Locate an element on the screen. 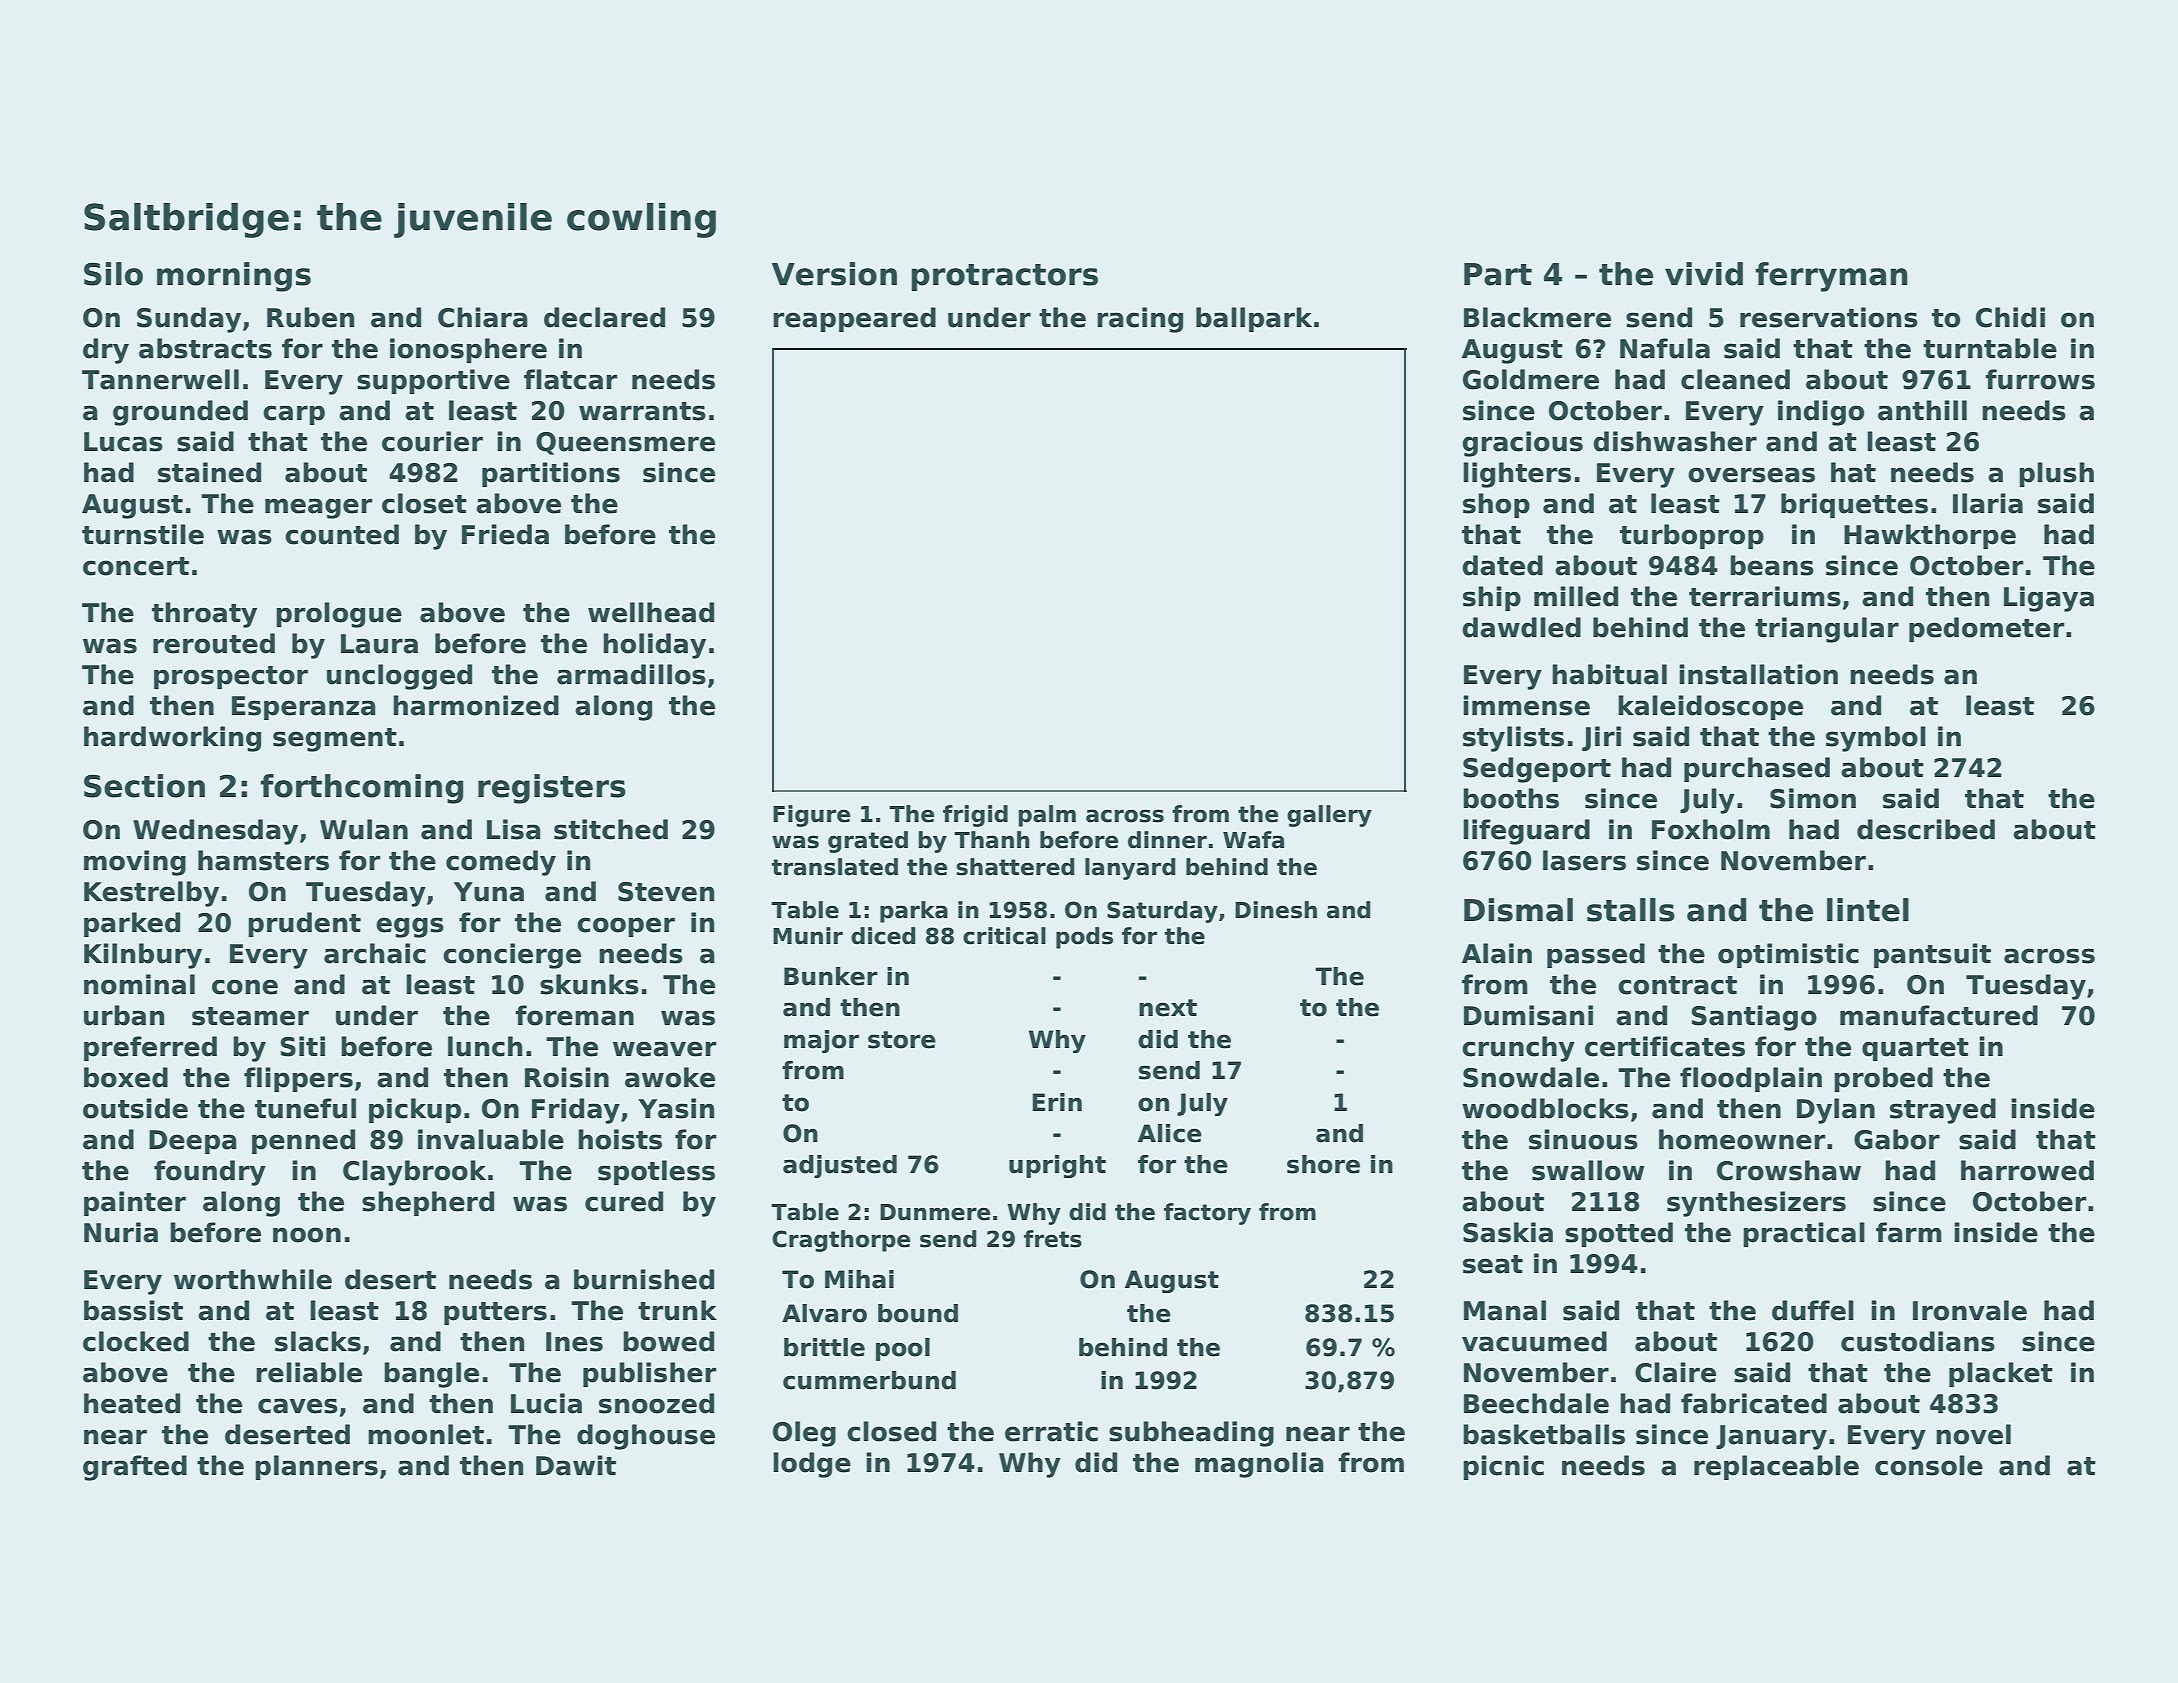 The width and height of the screenshot is (2178, 1683). ship is located at coordinates (1492, 598).
